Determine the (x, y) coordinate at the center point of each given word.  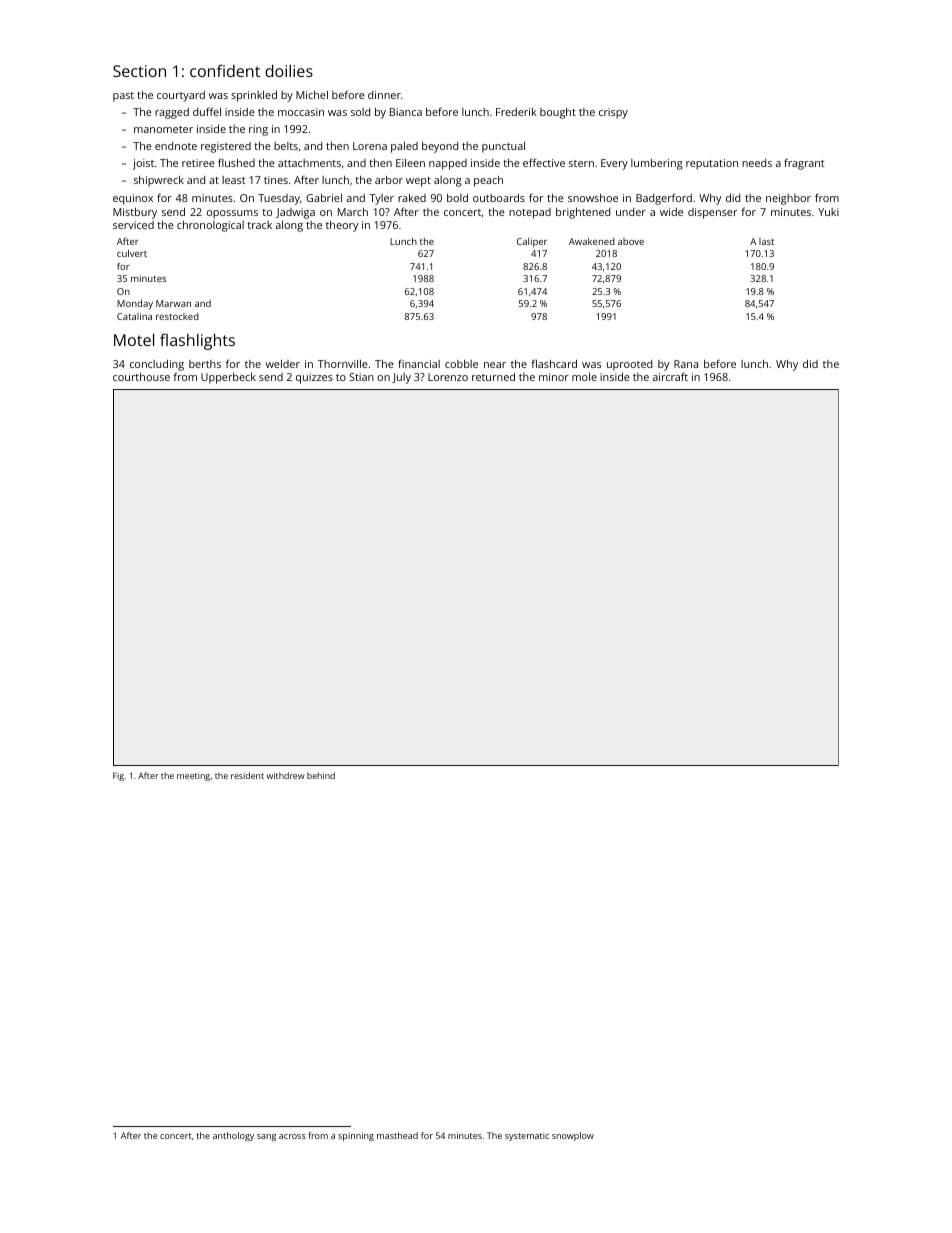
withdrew (286, 775)
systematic (527, 1136)
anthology (233, 1136)
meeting (193, 777)
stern (581, 163)
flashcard (554, 363)
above (631, 241)
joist (143, 164)
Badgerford (664, 199)
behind (321, 775)
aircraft (670, 376)
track (259, 225)
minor (554, 377)
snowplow (573, 1136)
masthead (397, 1135)
